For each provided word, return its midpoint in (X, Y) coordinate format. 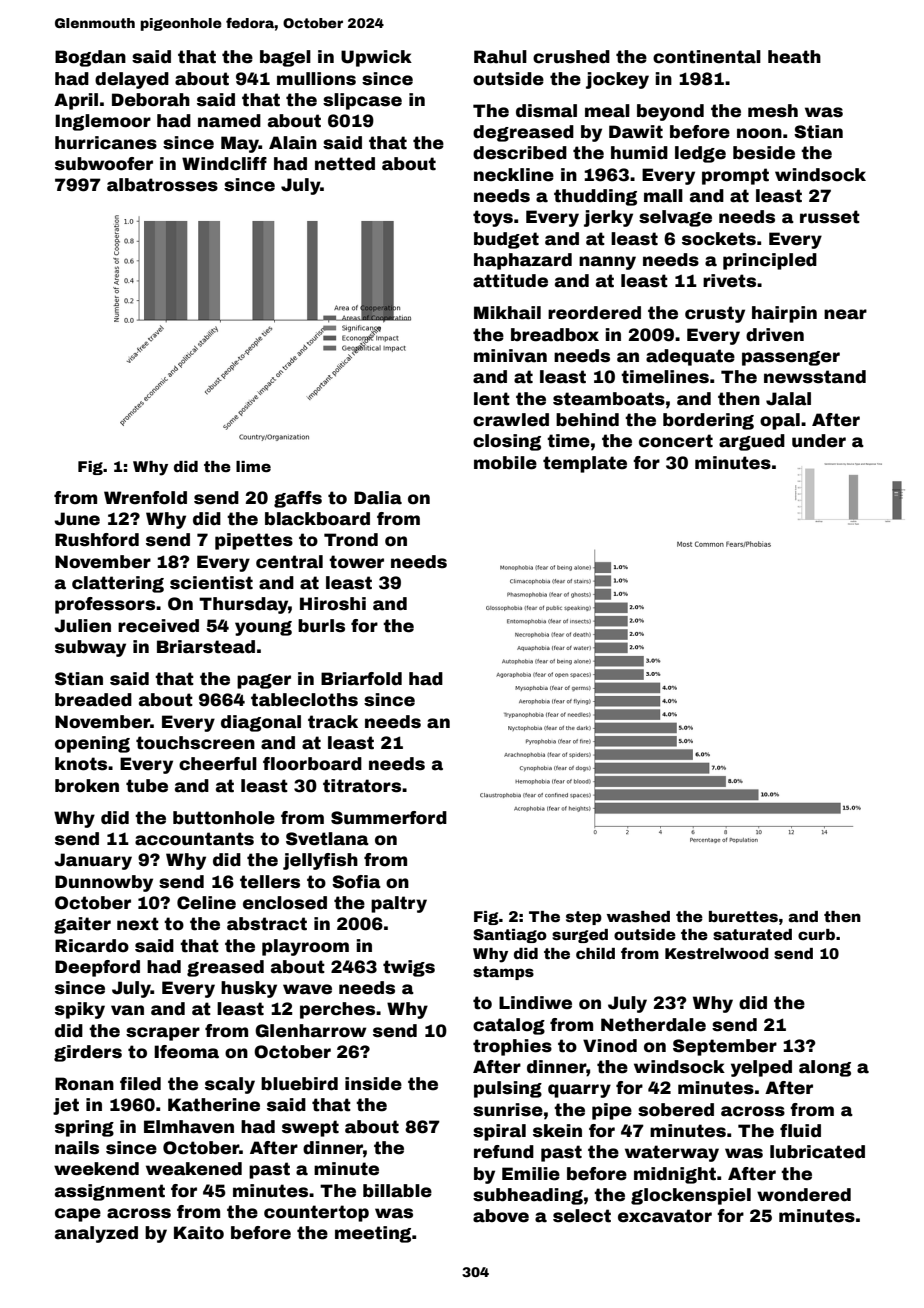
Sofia (356, 882)
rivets (729, 281)
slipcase (362, 101)
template (585, 464)
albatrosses (162, 185)
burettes (743, 916)
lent (492, 399)
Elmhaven (189, 1127)
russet (830, 217)
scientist (211, 583)
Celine (206, 903)
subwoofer (104, 164)
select (582, 1216)
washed (638, 916)
